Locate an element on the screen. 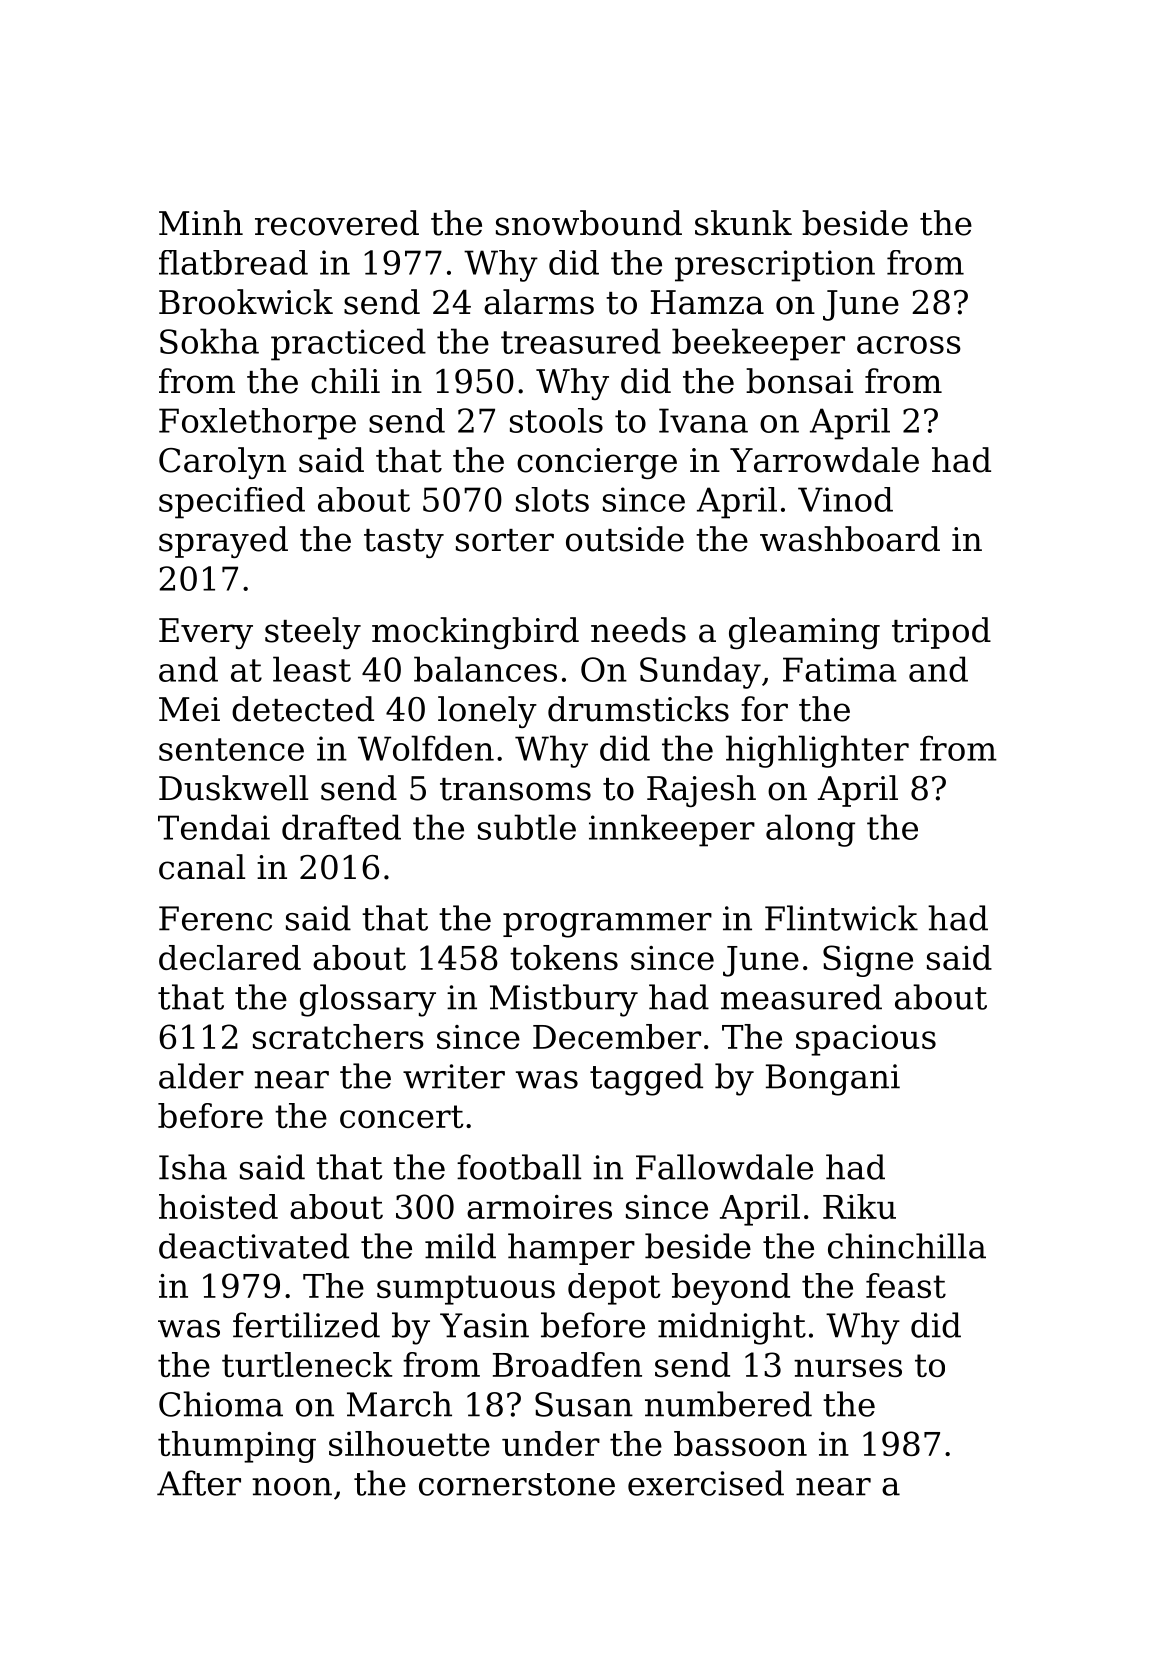 Image resolution: width=1165 pixels, height=1654 pixels. across is located at coordinates (909, 345).
